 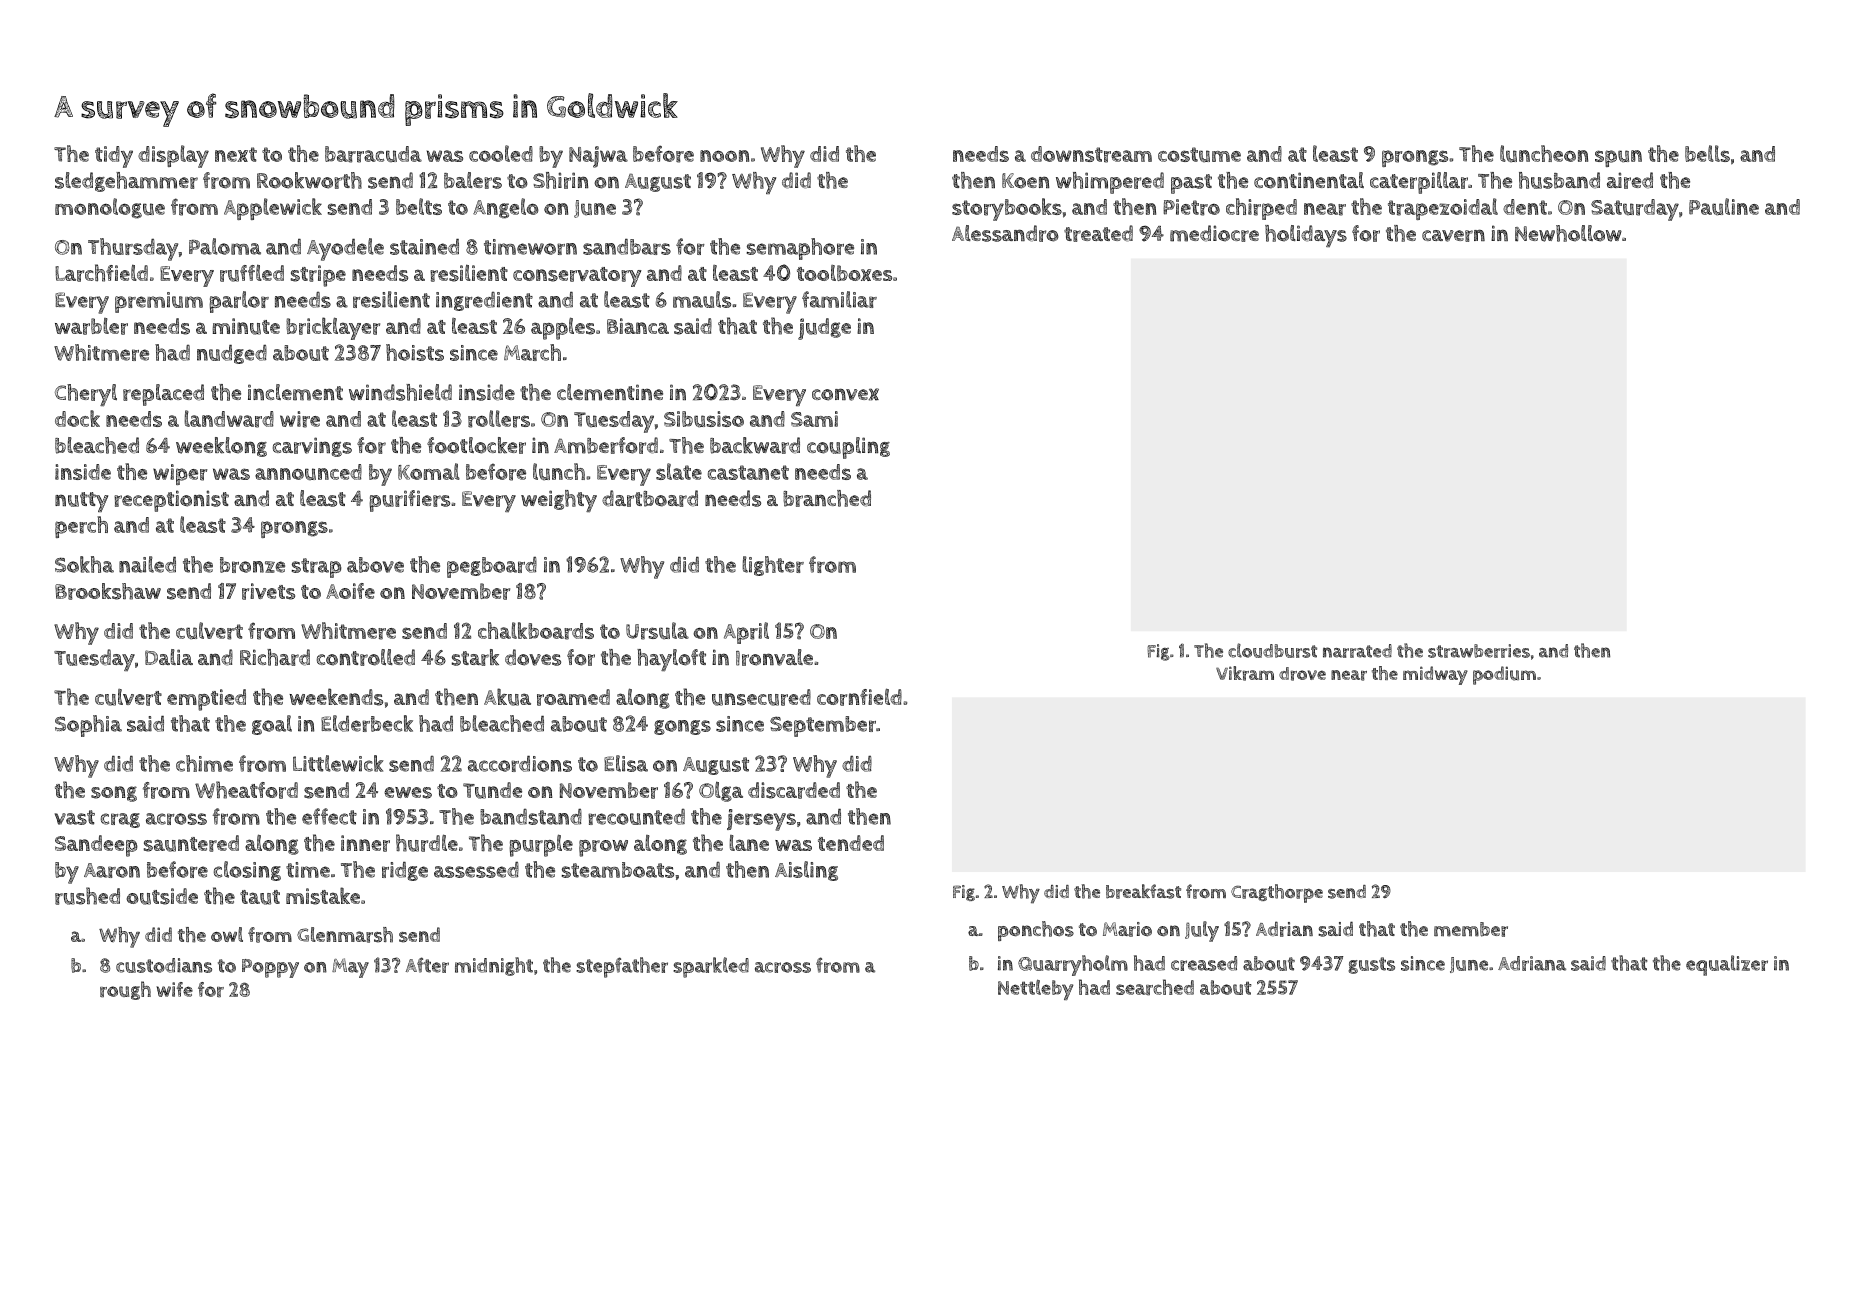 What do you see at coordinates (1504, 675) in the document?
I see `podium` at bounding box center [1504, 675].
